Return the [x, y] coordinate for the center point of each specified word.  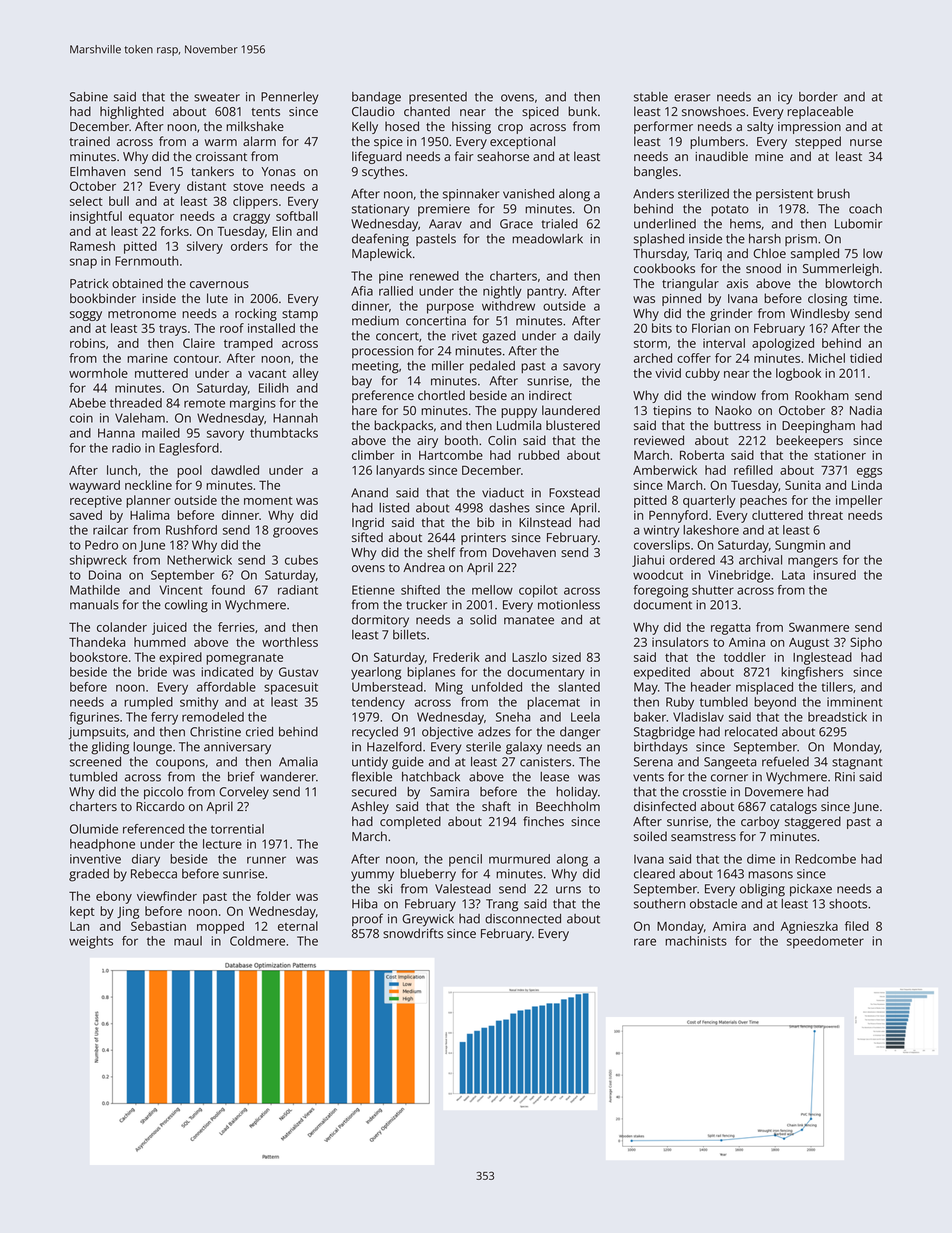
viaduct [503, 493]
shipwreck [98, 561]
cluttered [777, 515]
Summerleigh [841, 269]
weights [91, 942]
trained [90, 141]
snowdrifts [413, 933]
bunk [582, 111]
